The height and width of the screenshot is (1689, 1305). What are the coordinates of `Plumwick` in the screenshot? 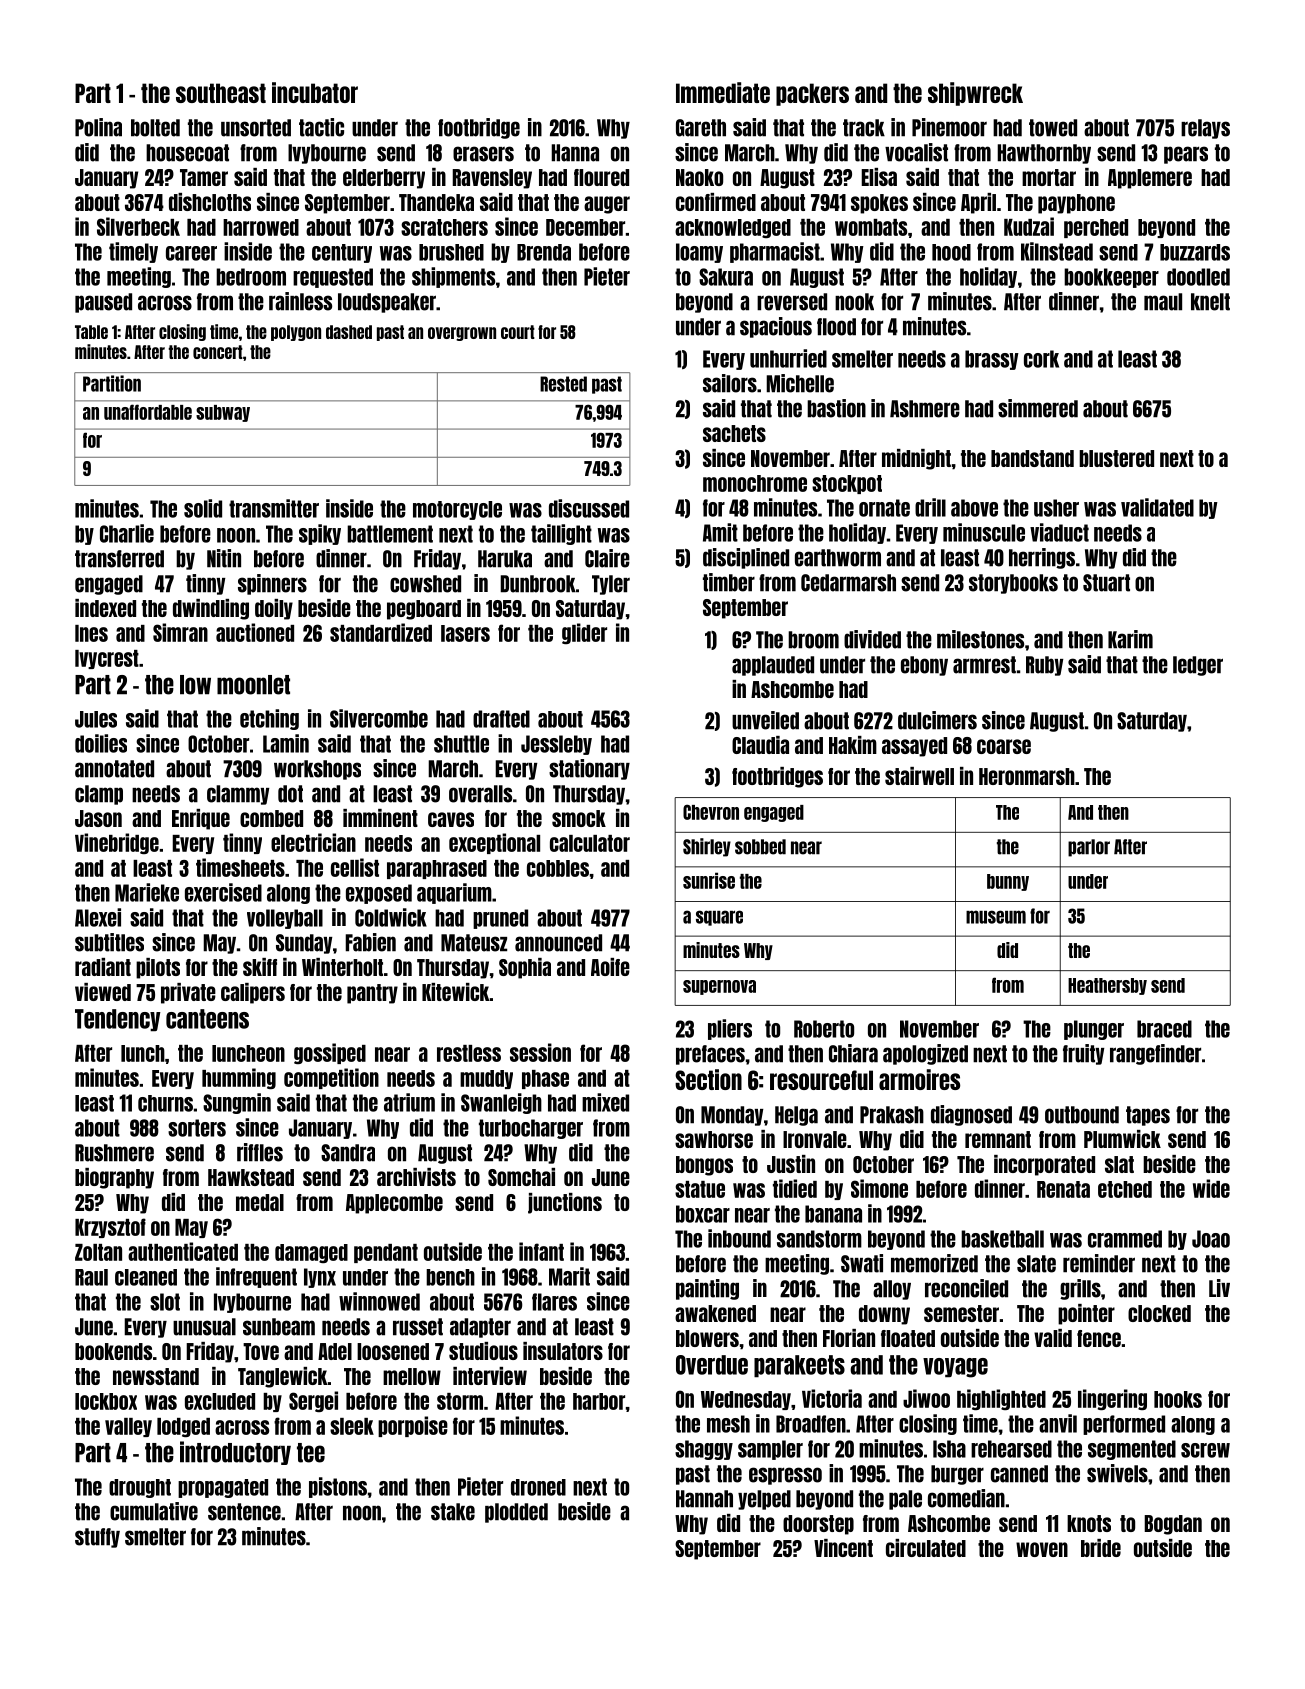 It's located at (1122, 1139).
